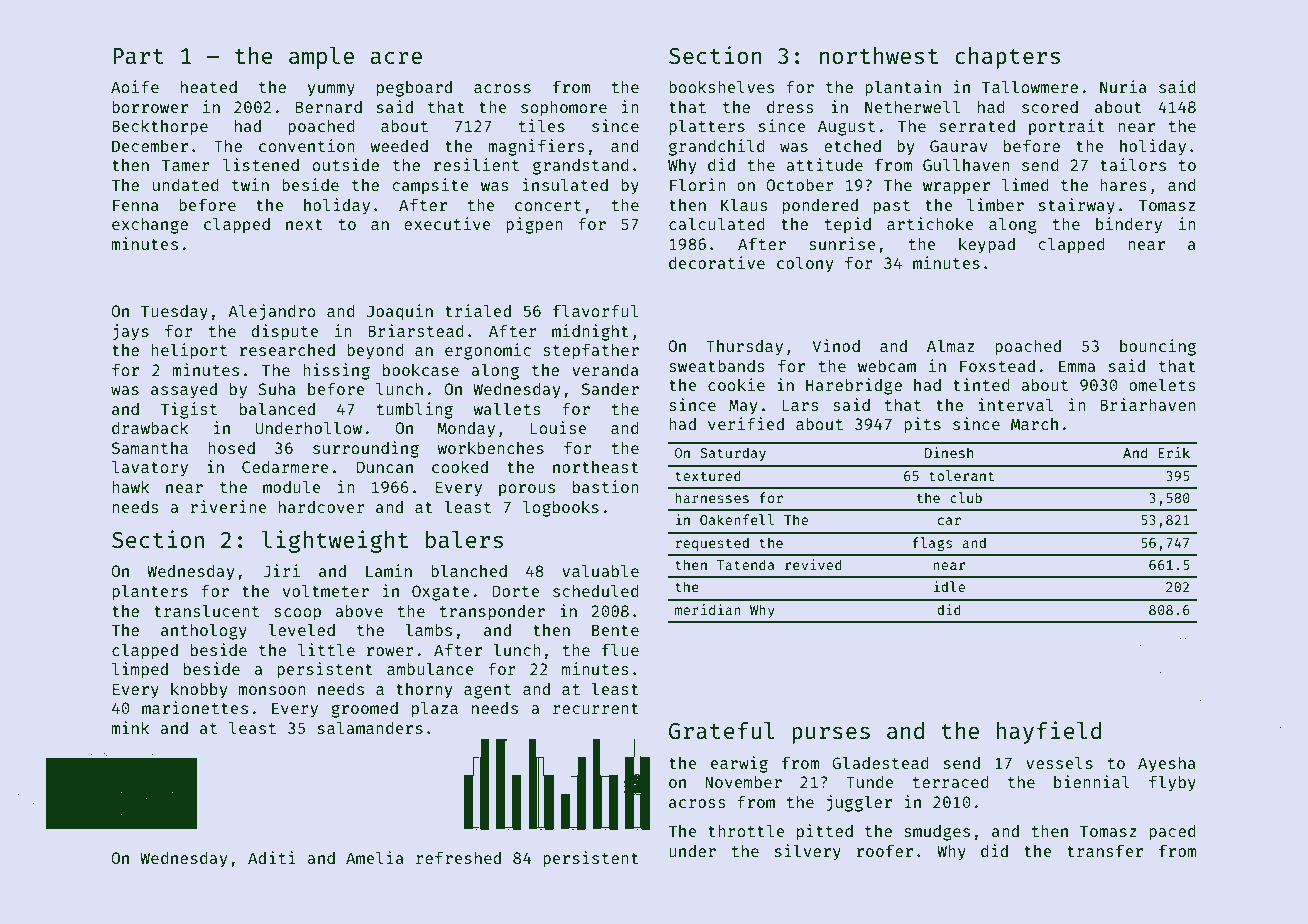 The width and height of the screenshot is (1308, 924). Describe the element at coordinates (189, 351) in the screenshot. I see `heliport` at that location.
